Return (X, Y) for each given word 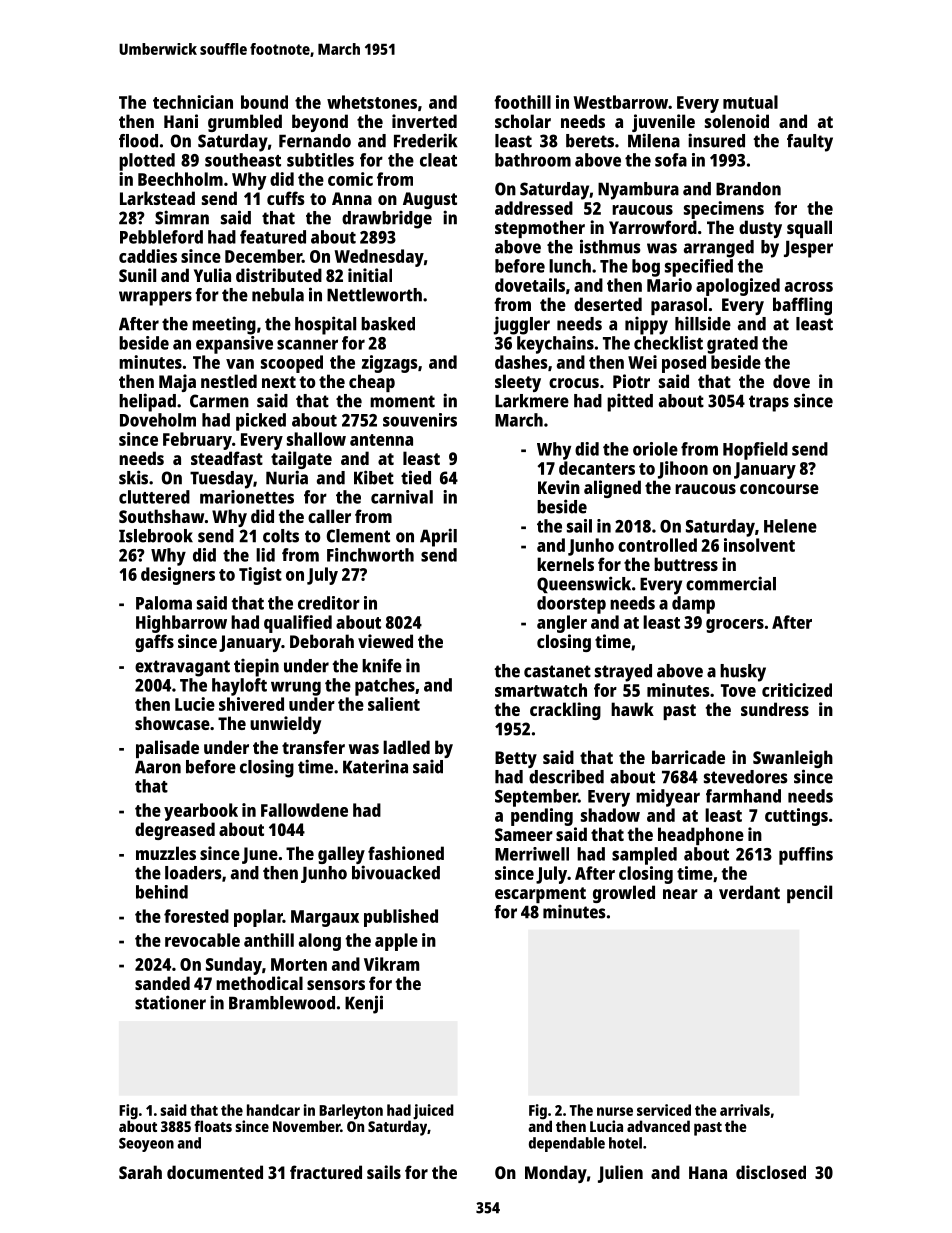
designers (178, 576)
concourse (779, 489)
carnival (402, 497)
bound (264, 102)
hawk (632, 709)
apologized (738, 287)
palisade (167, 749)
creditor (329, 603)
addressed (534, 208)
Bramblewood (282, 1003)
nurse (615, 1111)
